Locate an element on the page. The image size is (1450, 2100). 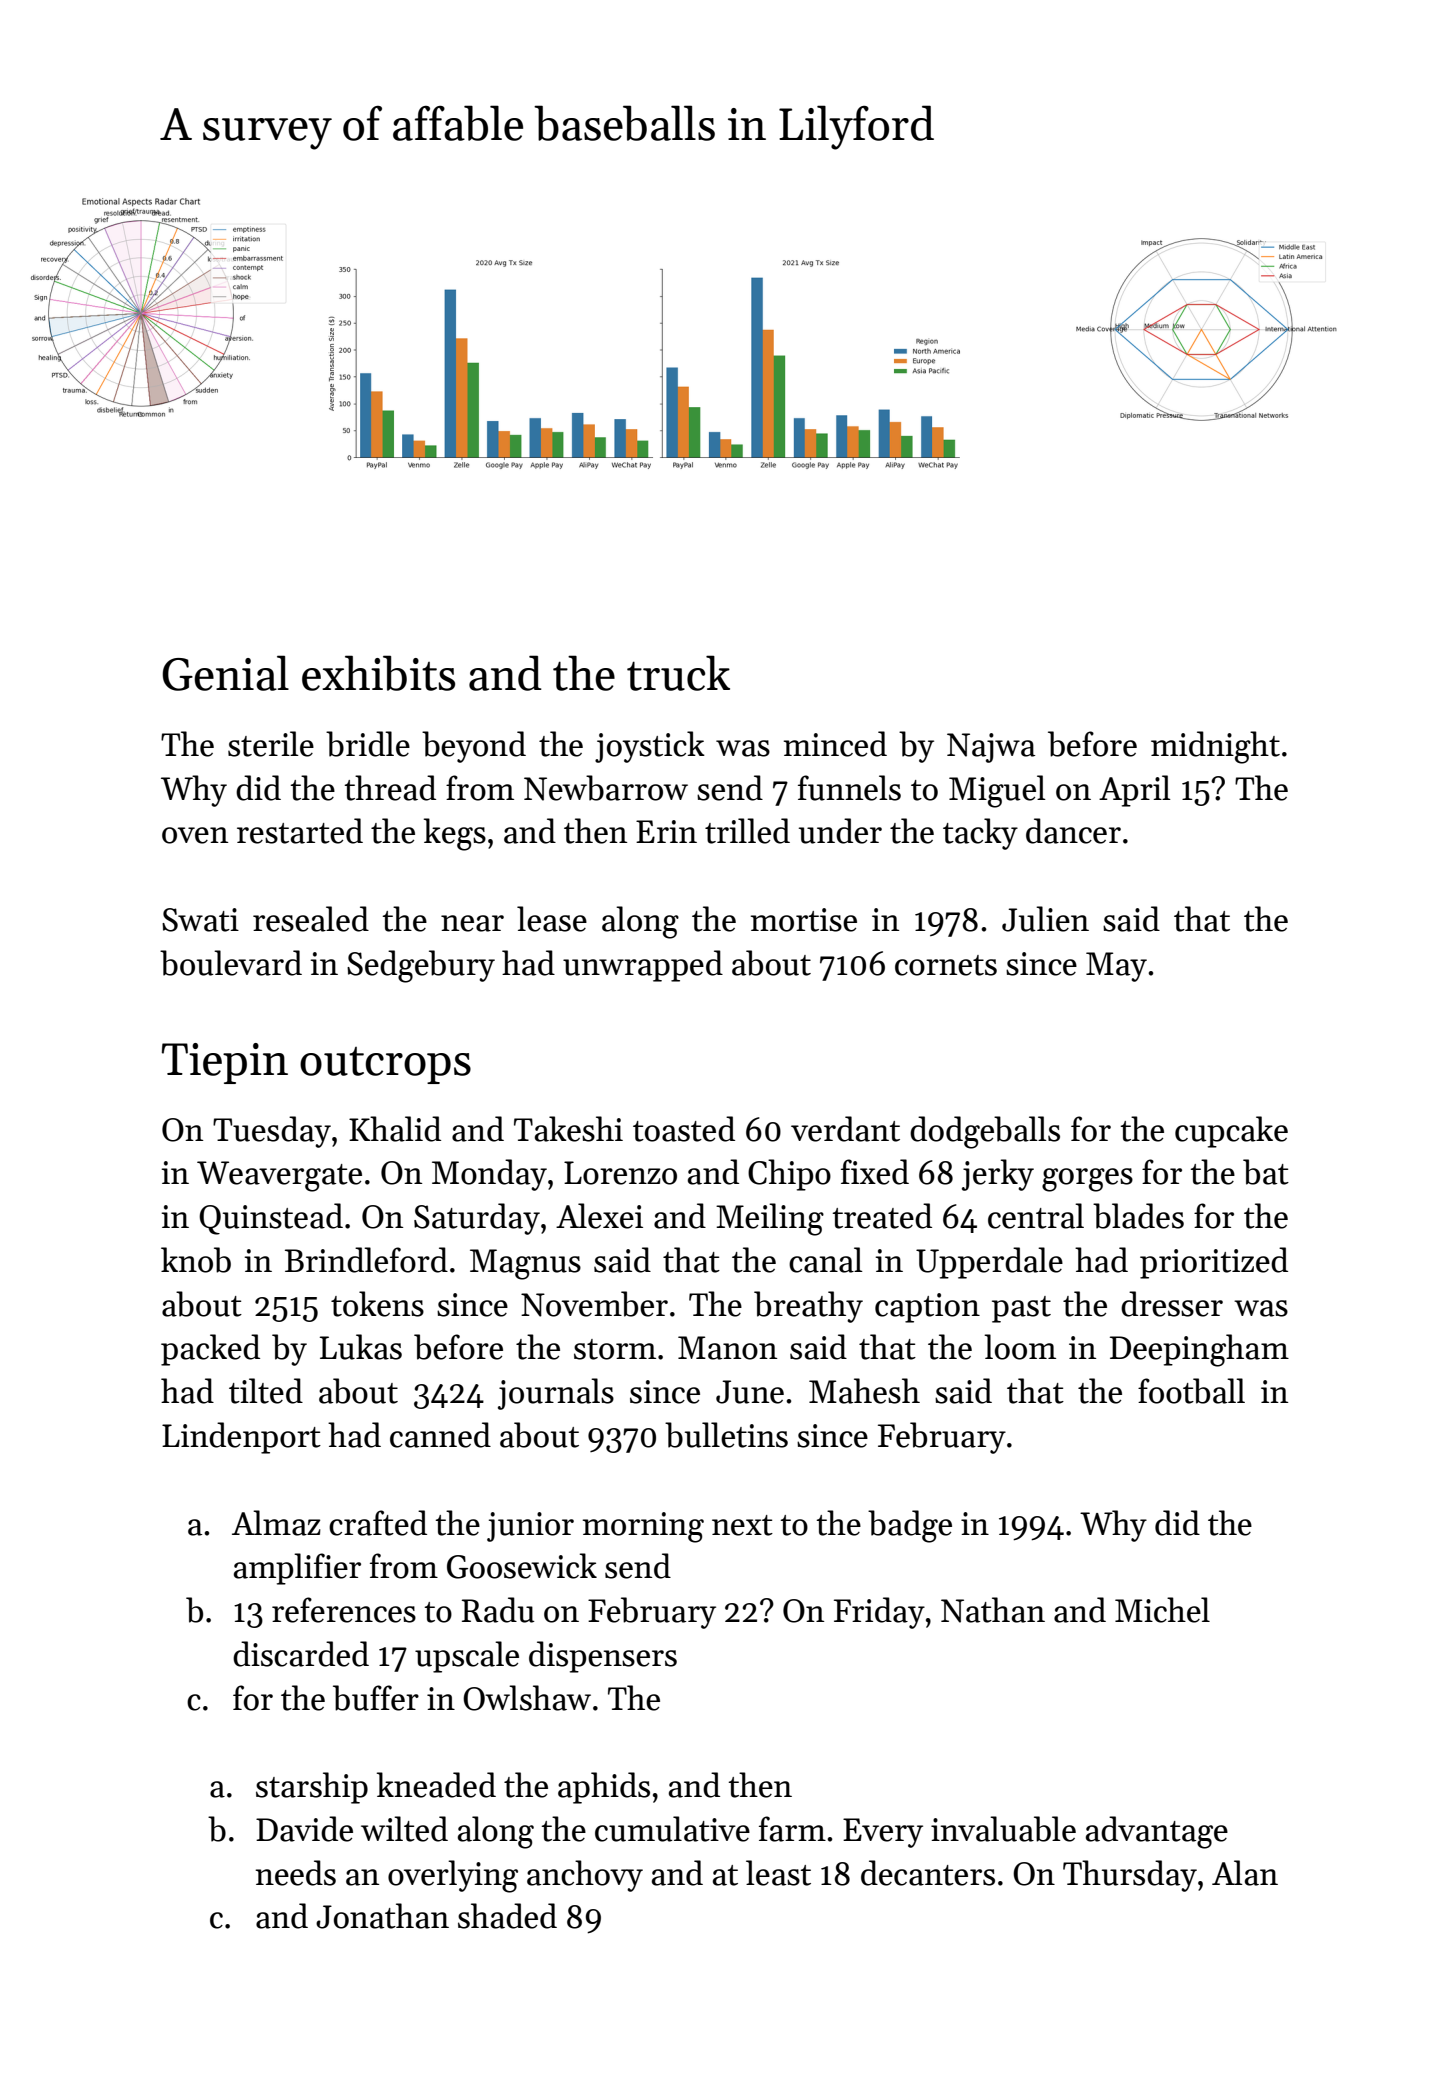
needs is located at coordinates (295, 1873).
